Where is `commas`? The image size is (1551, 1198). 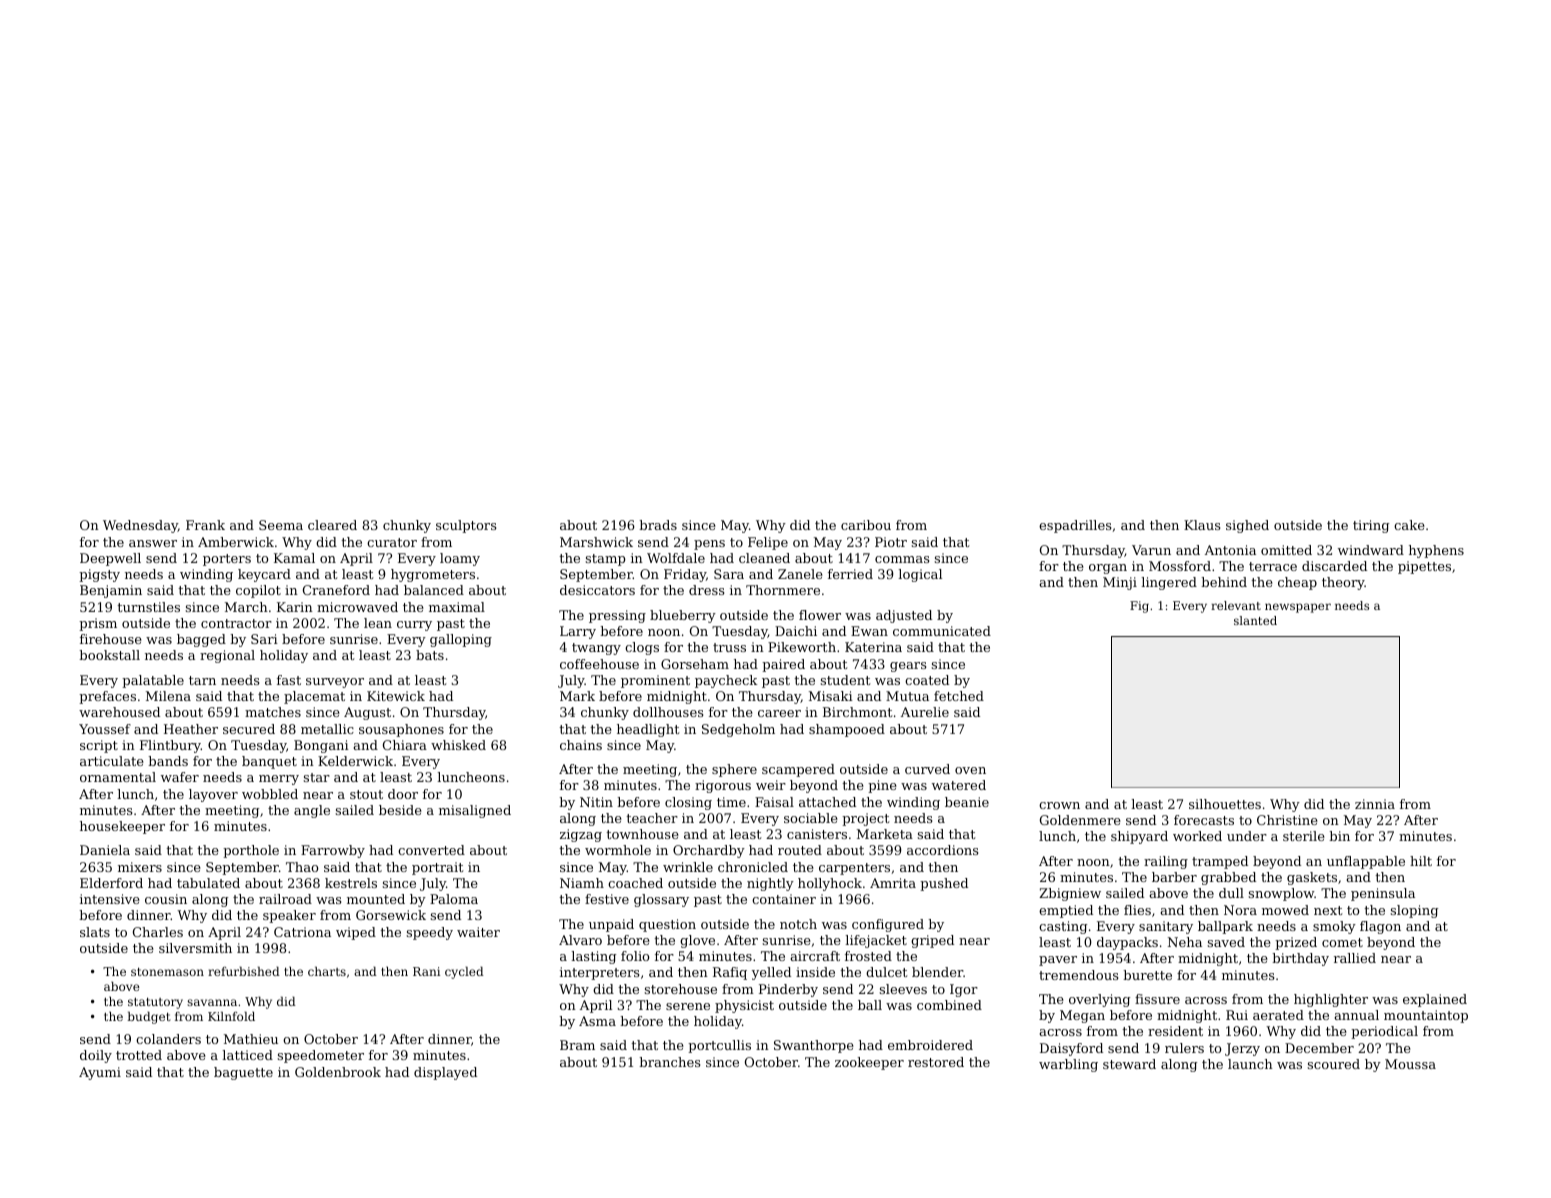
commas is located at coordinates (902, 559).
